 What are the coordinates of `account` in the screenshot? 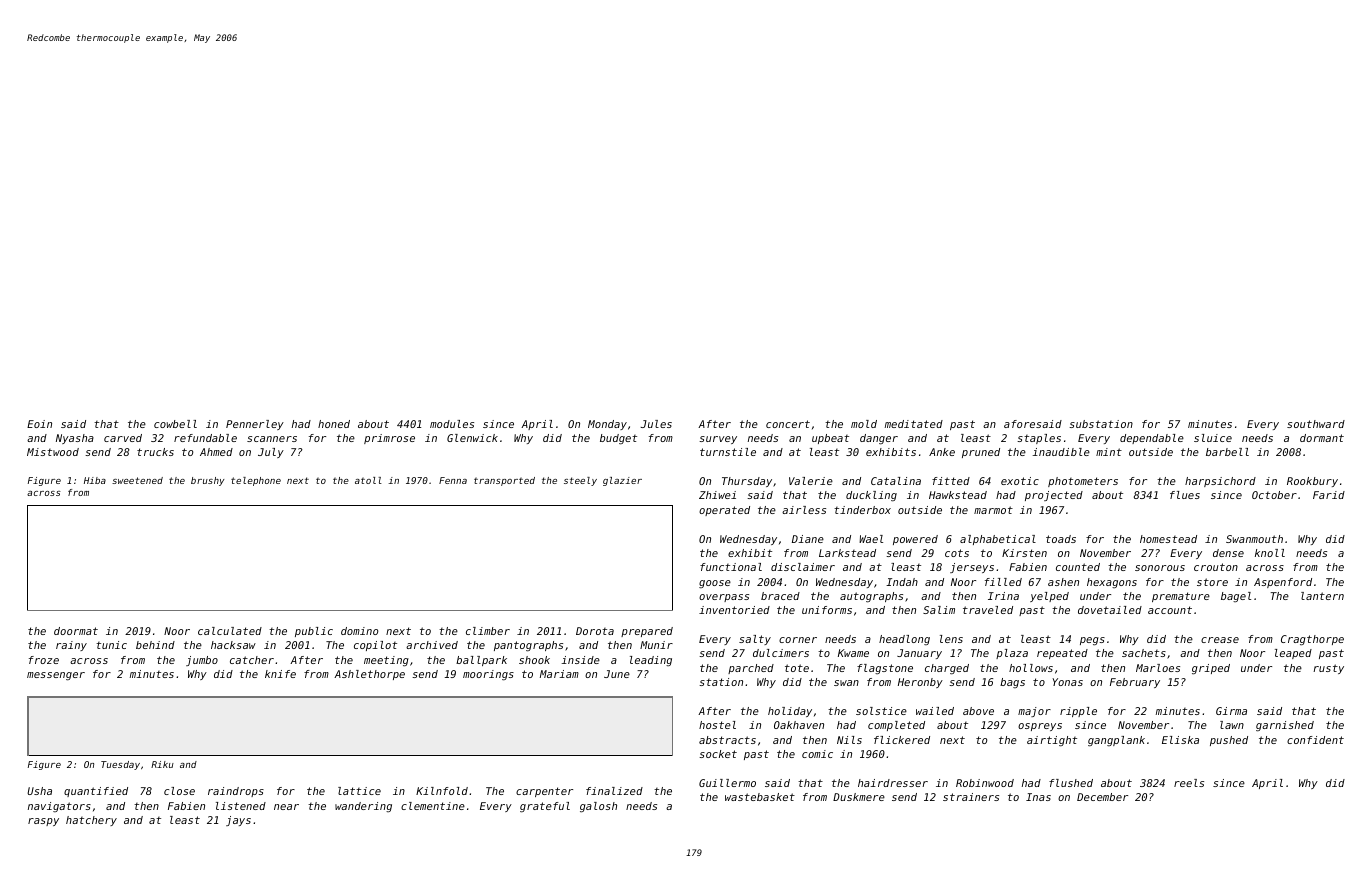 It's located at (1170, 610).
